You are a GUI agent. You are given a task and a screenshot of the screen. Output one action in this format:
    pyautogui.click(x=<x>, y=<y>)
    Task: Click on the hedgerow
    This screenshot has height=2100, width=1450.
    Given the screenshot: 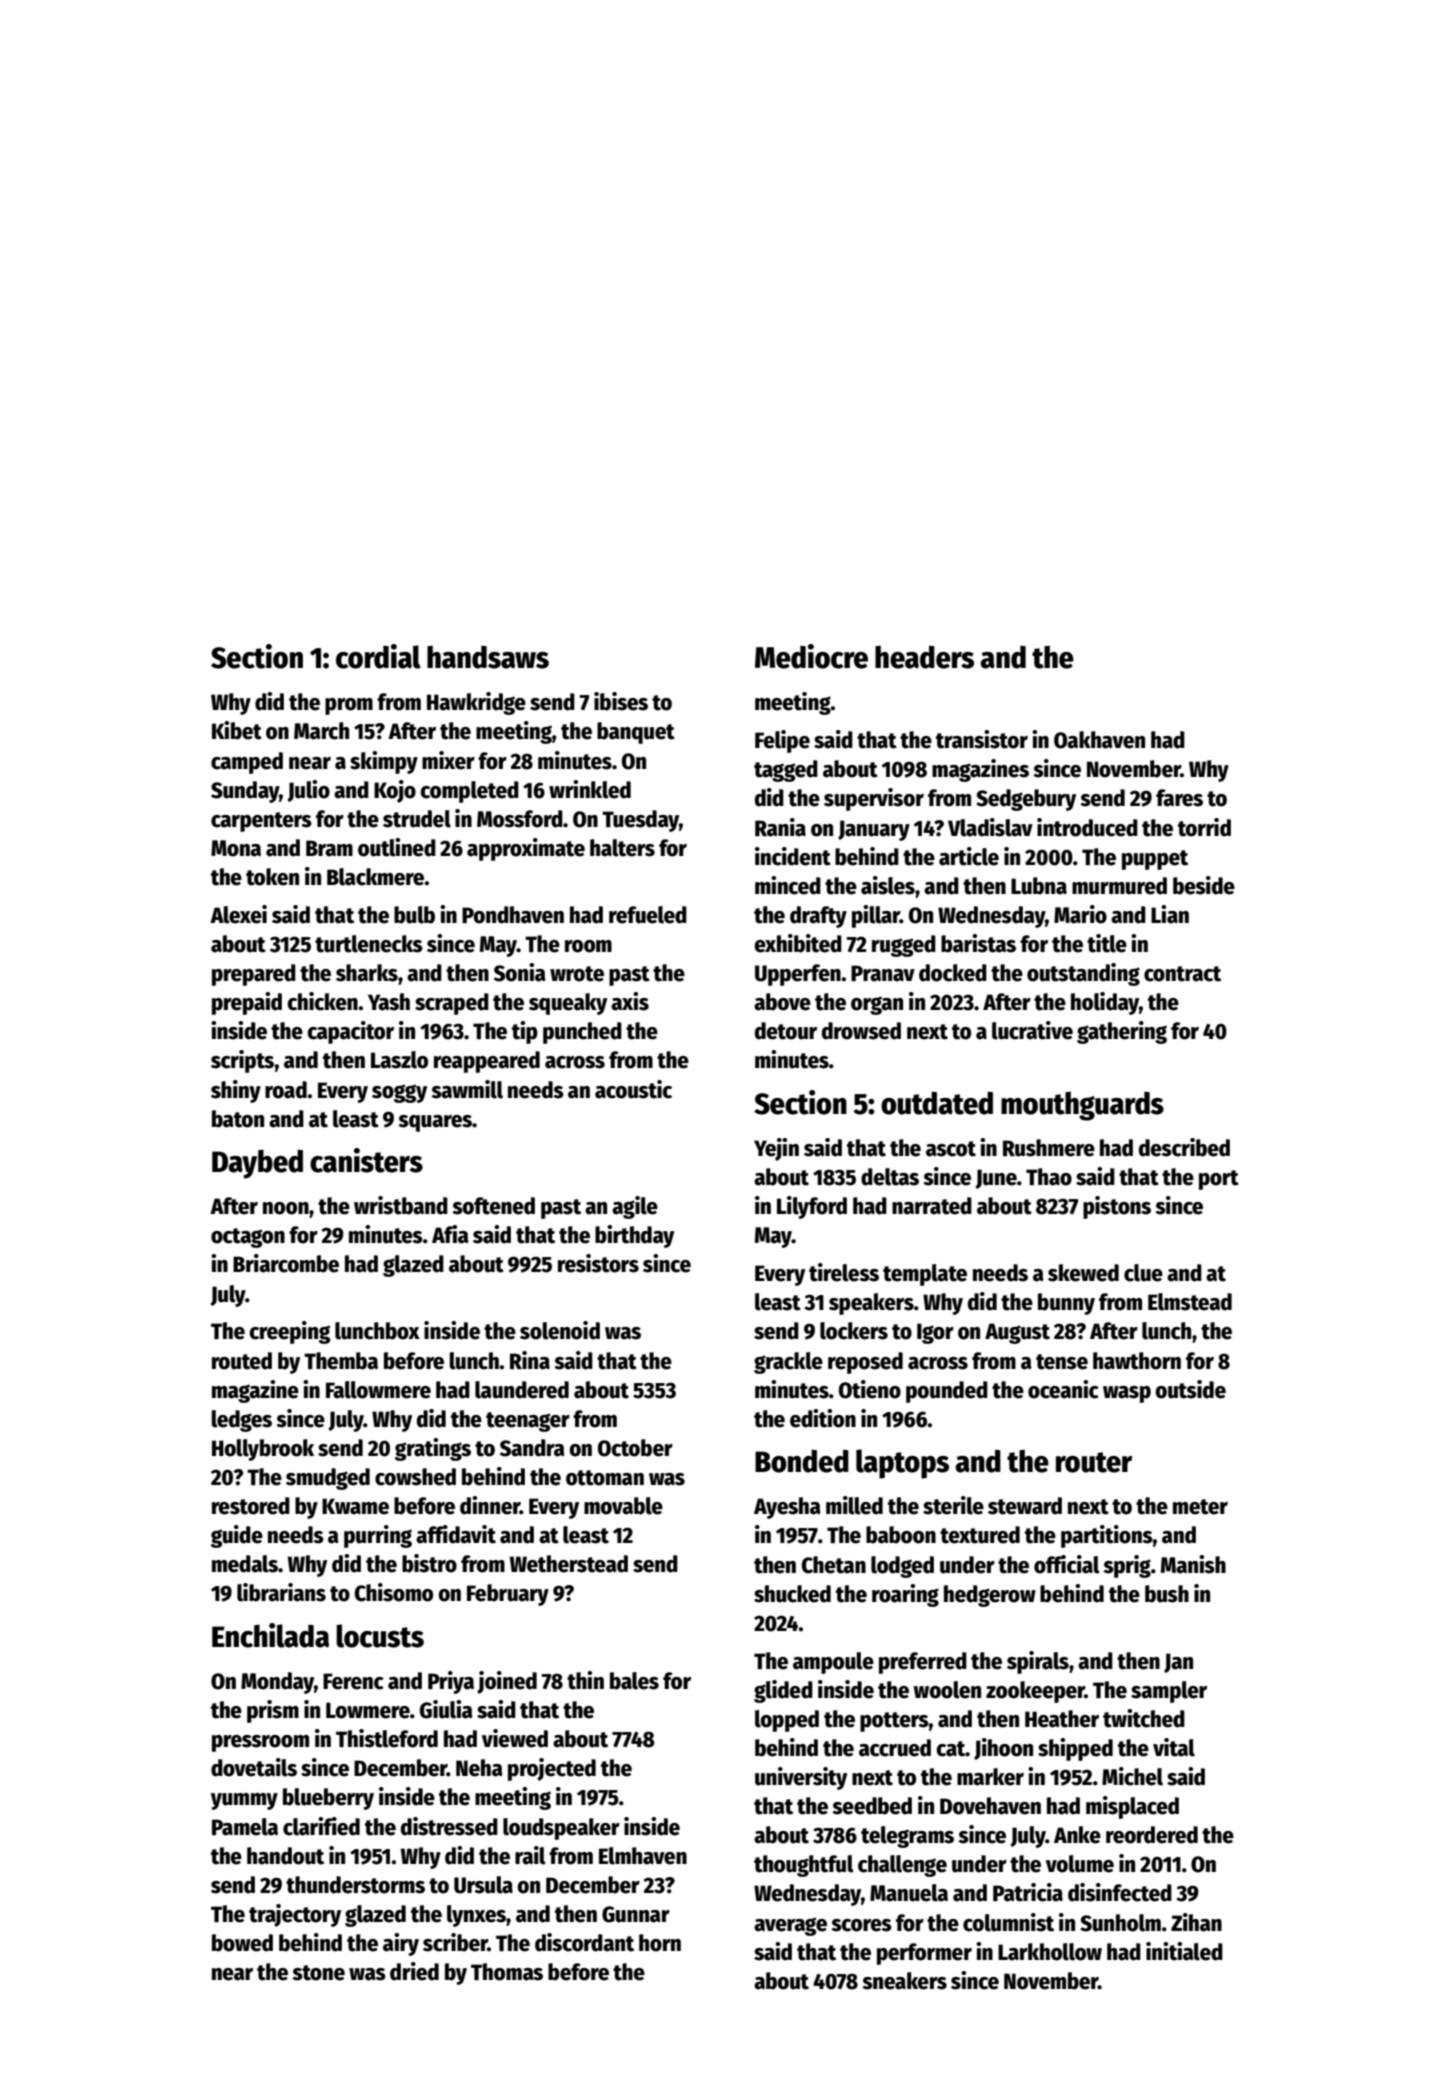 What is the action you would take?
    pyautogui.click(x=990, y=1596)
